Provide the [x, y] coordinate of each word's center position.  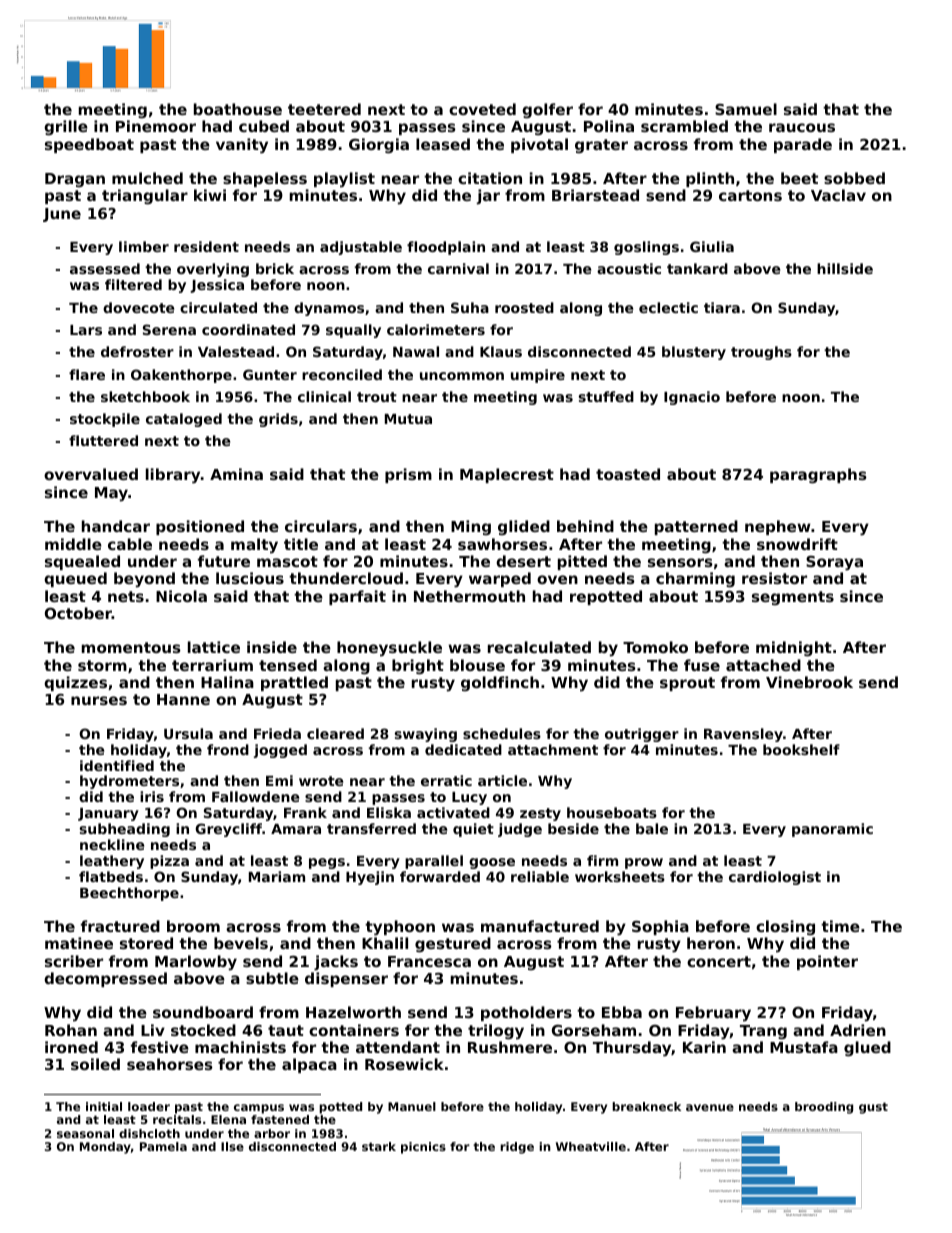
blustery [694, 353]
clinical [324, 396]
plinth [710, 179]
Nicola [181, 596]
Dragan [75, 180]
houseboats [612, 812]
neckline [112, 844]
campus [259, 1109]
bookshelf [801, 749]
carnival [458, 268]
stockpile [105, 420]
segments [793, 598]
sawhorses [502, 544]
